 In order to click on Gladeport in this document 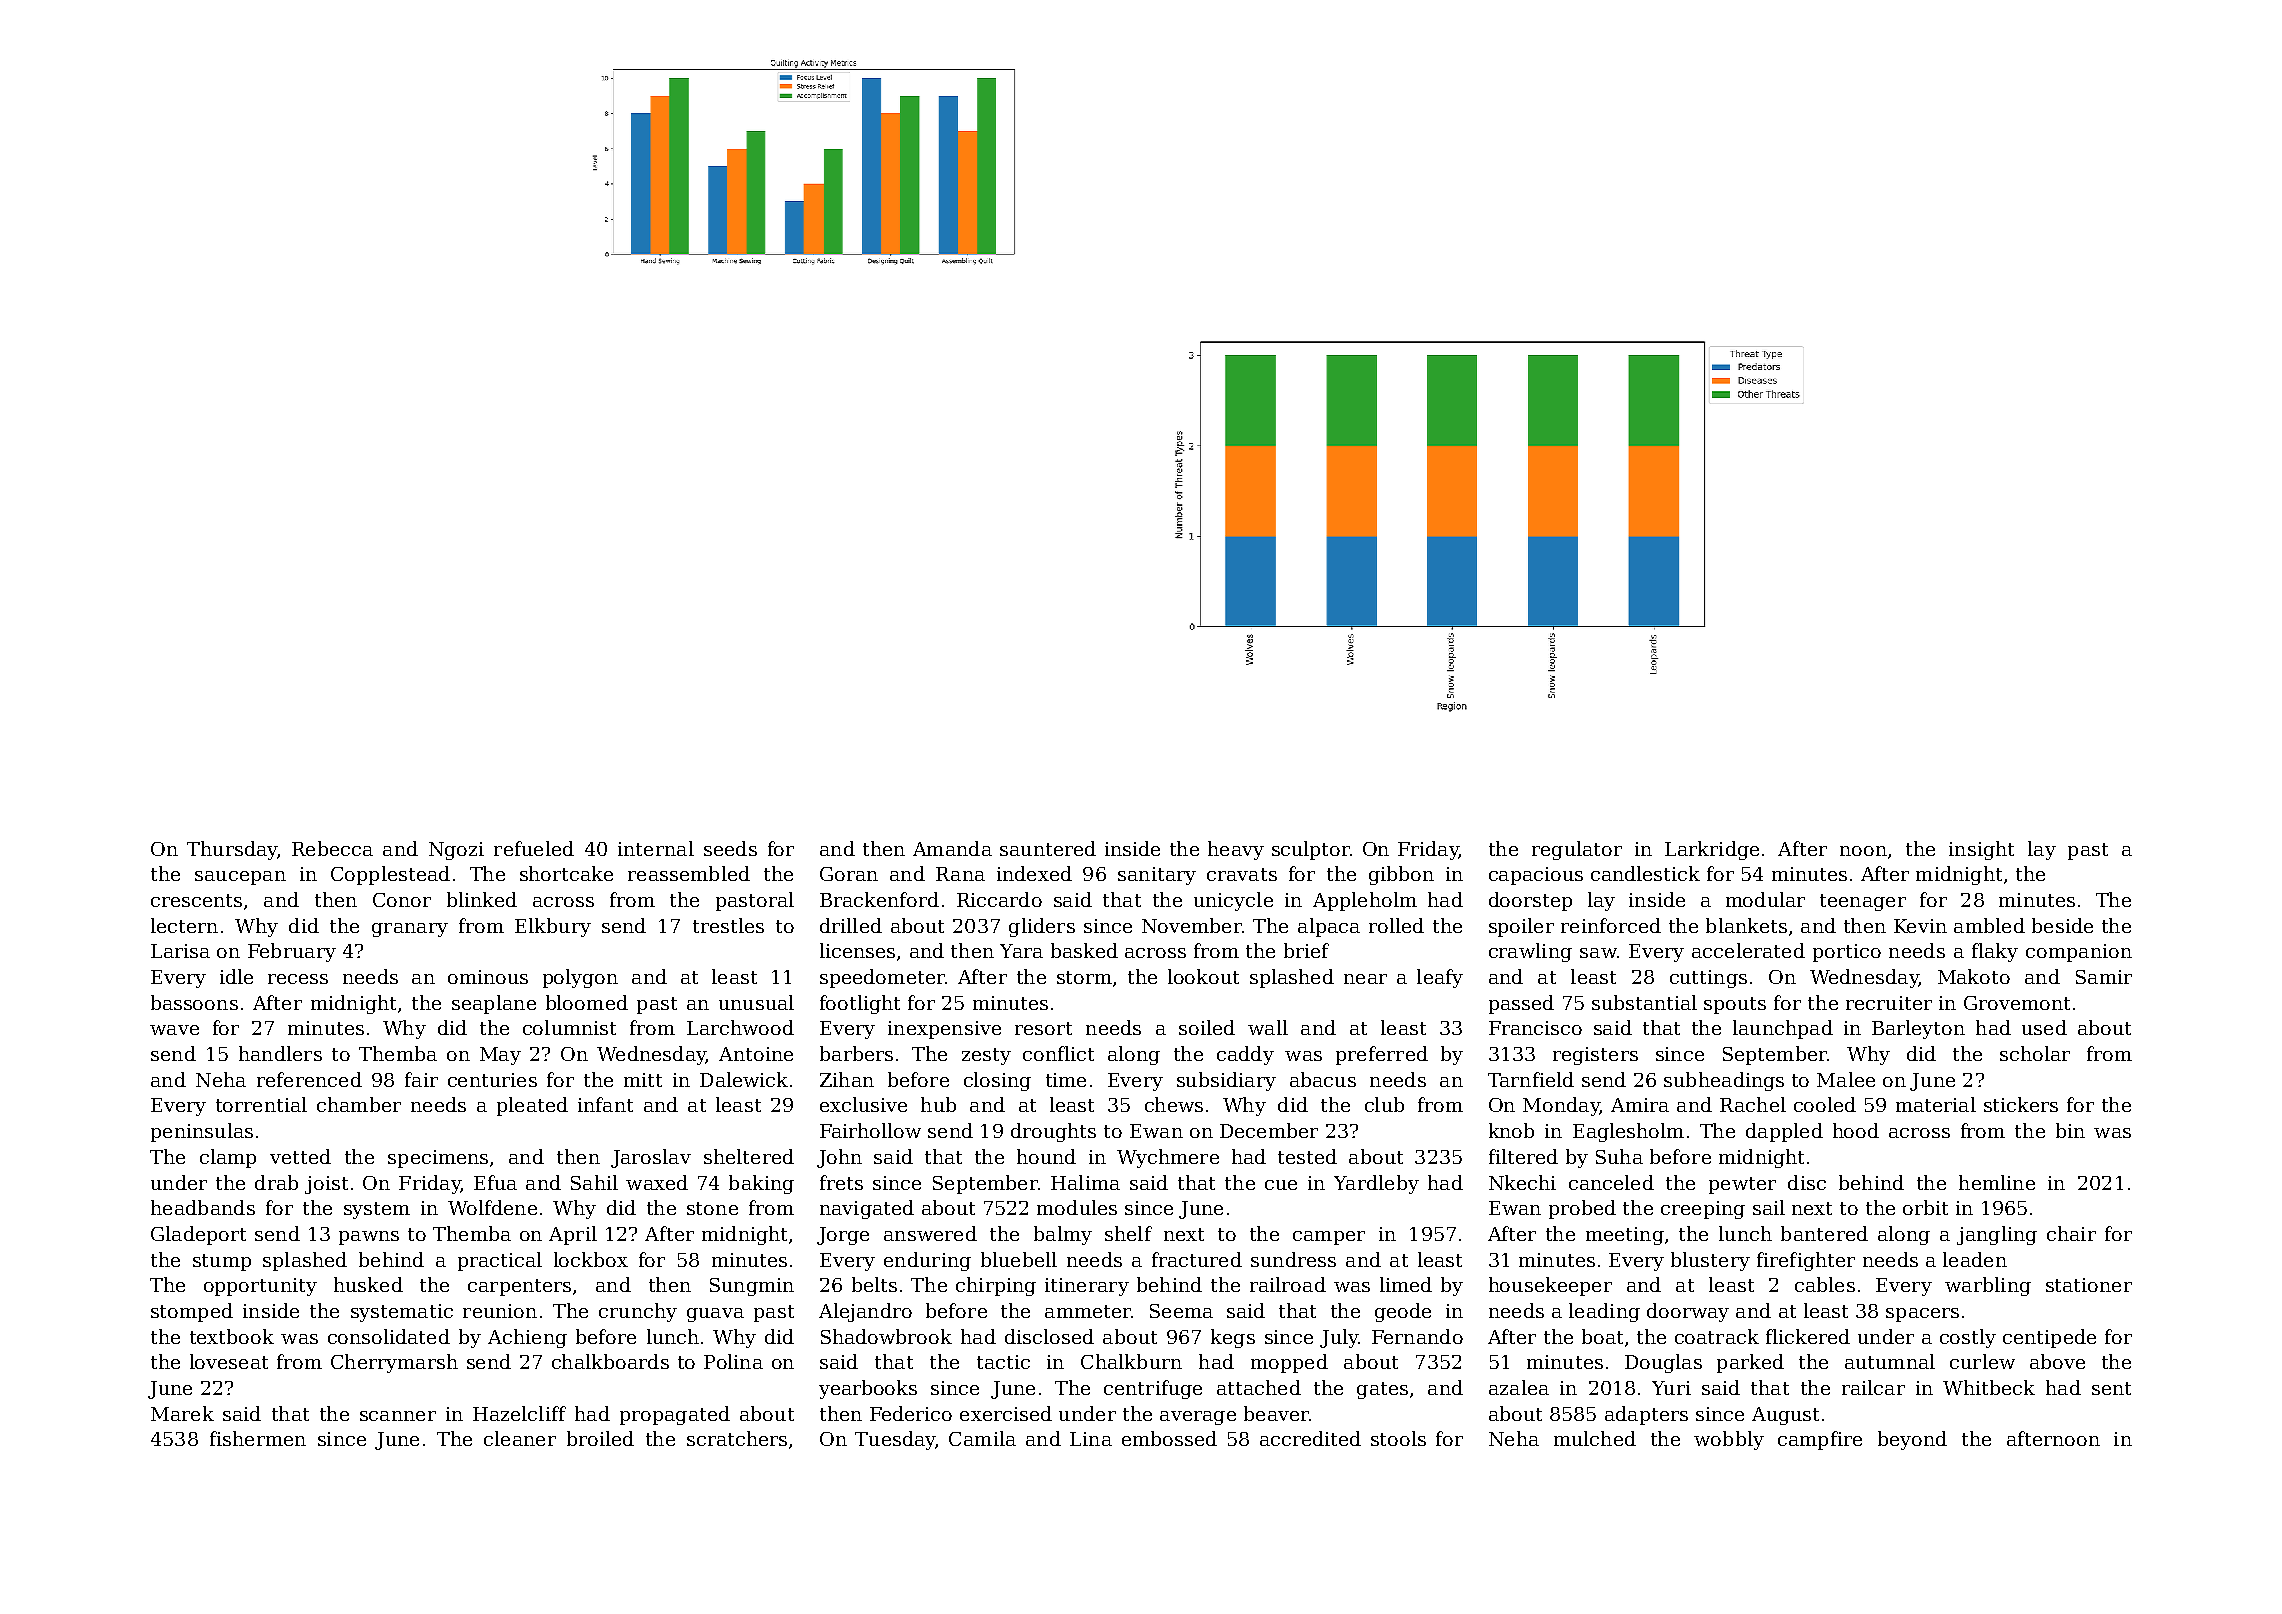, I will do `click(198, 1235)`.
